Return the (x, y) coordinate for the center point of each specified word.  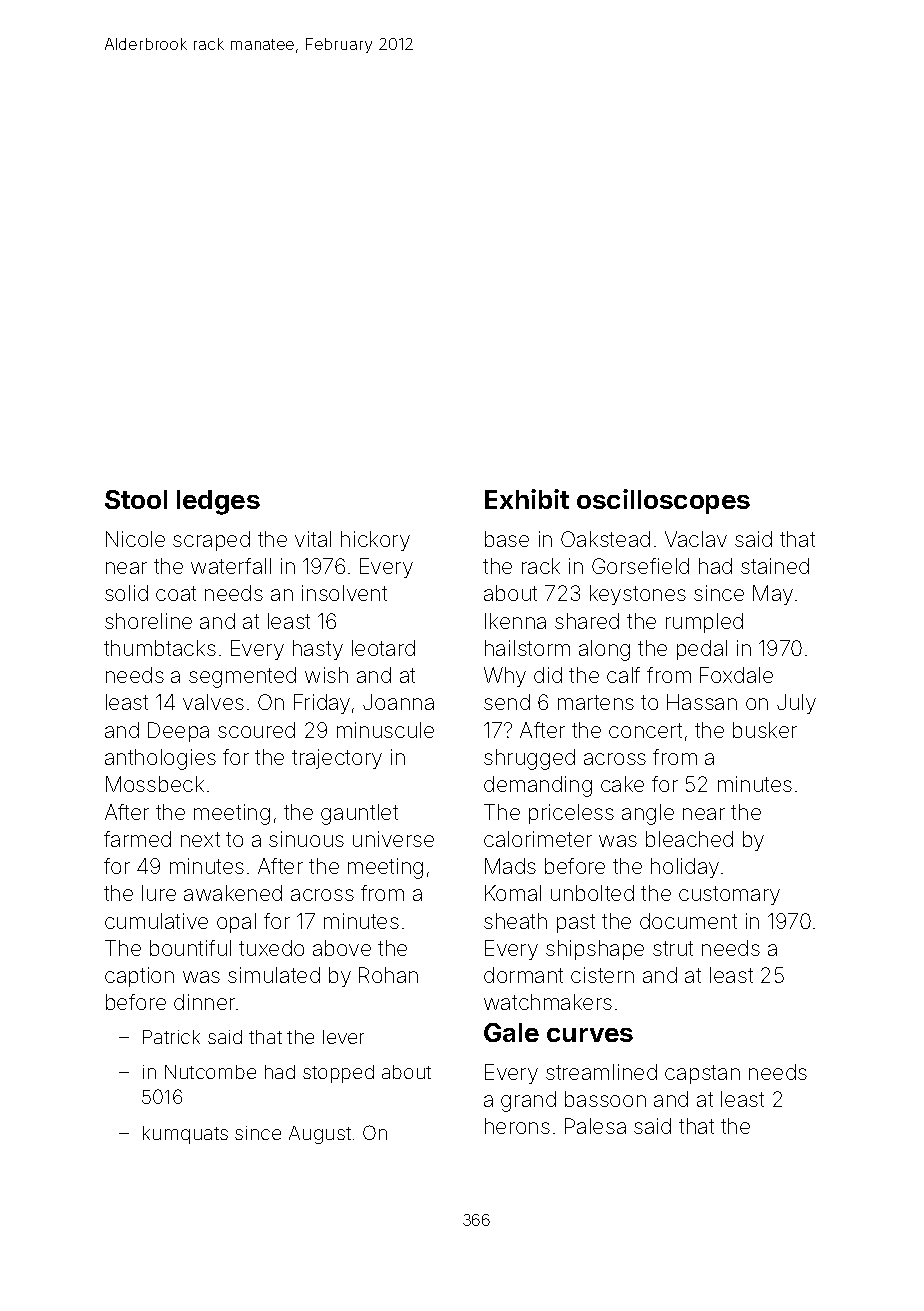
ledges (218, 502)
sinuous (306, 839)
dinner (204, 1002)
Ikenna (515, 621)
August (320, 1135)
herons (517, 1126)
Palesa (595, 1126)
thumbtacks (160, 648)
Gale (511, 1032)
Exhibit (527, 499)
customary (729, 895)
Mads (510, 866)
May (773, 595)
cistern (602, 975)
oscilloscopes (663, 501)
